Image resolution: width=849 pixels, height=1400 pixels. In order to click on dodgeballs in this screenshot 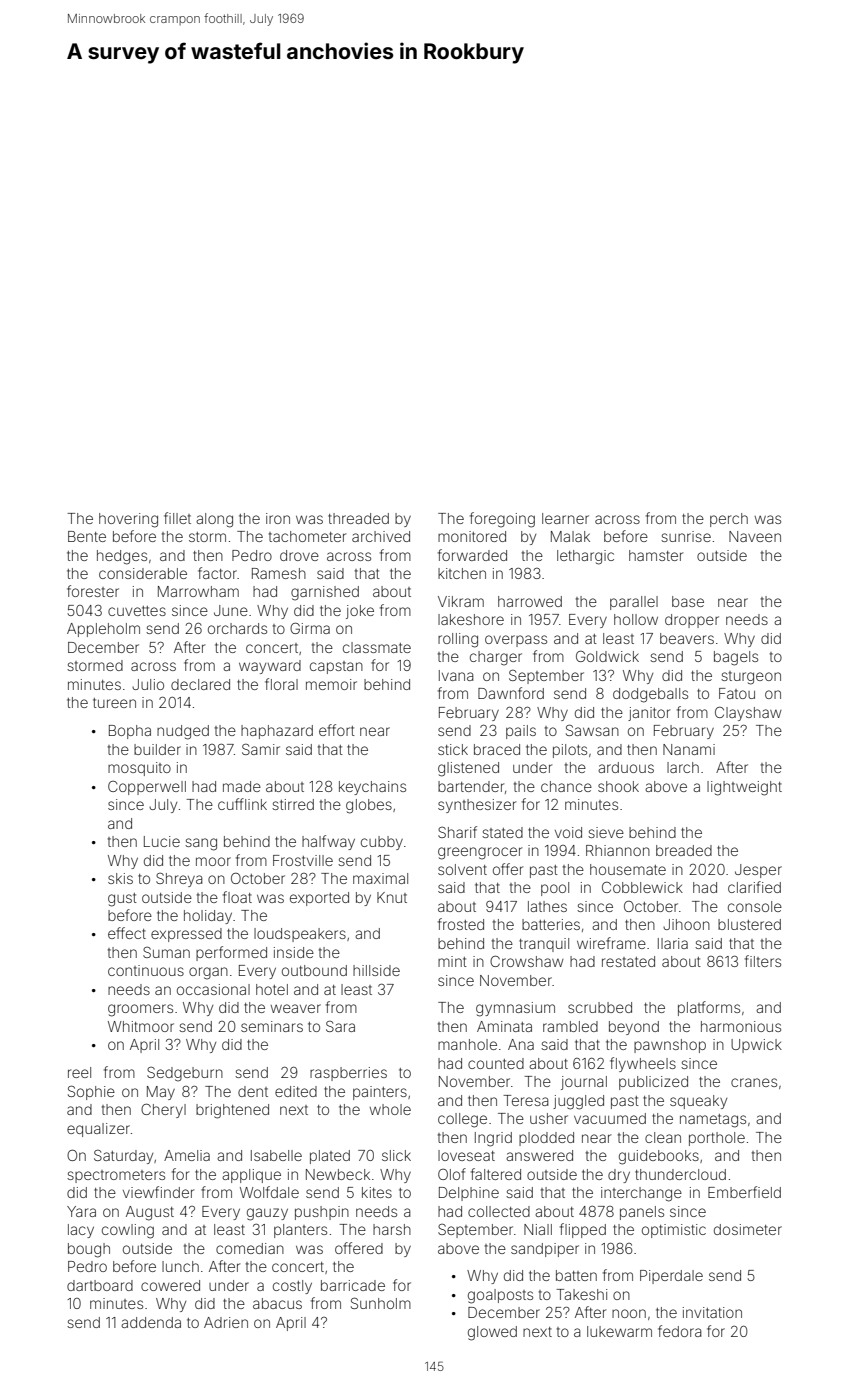, I will do `click(650, 695)`.
